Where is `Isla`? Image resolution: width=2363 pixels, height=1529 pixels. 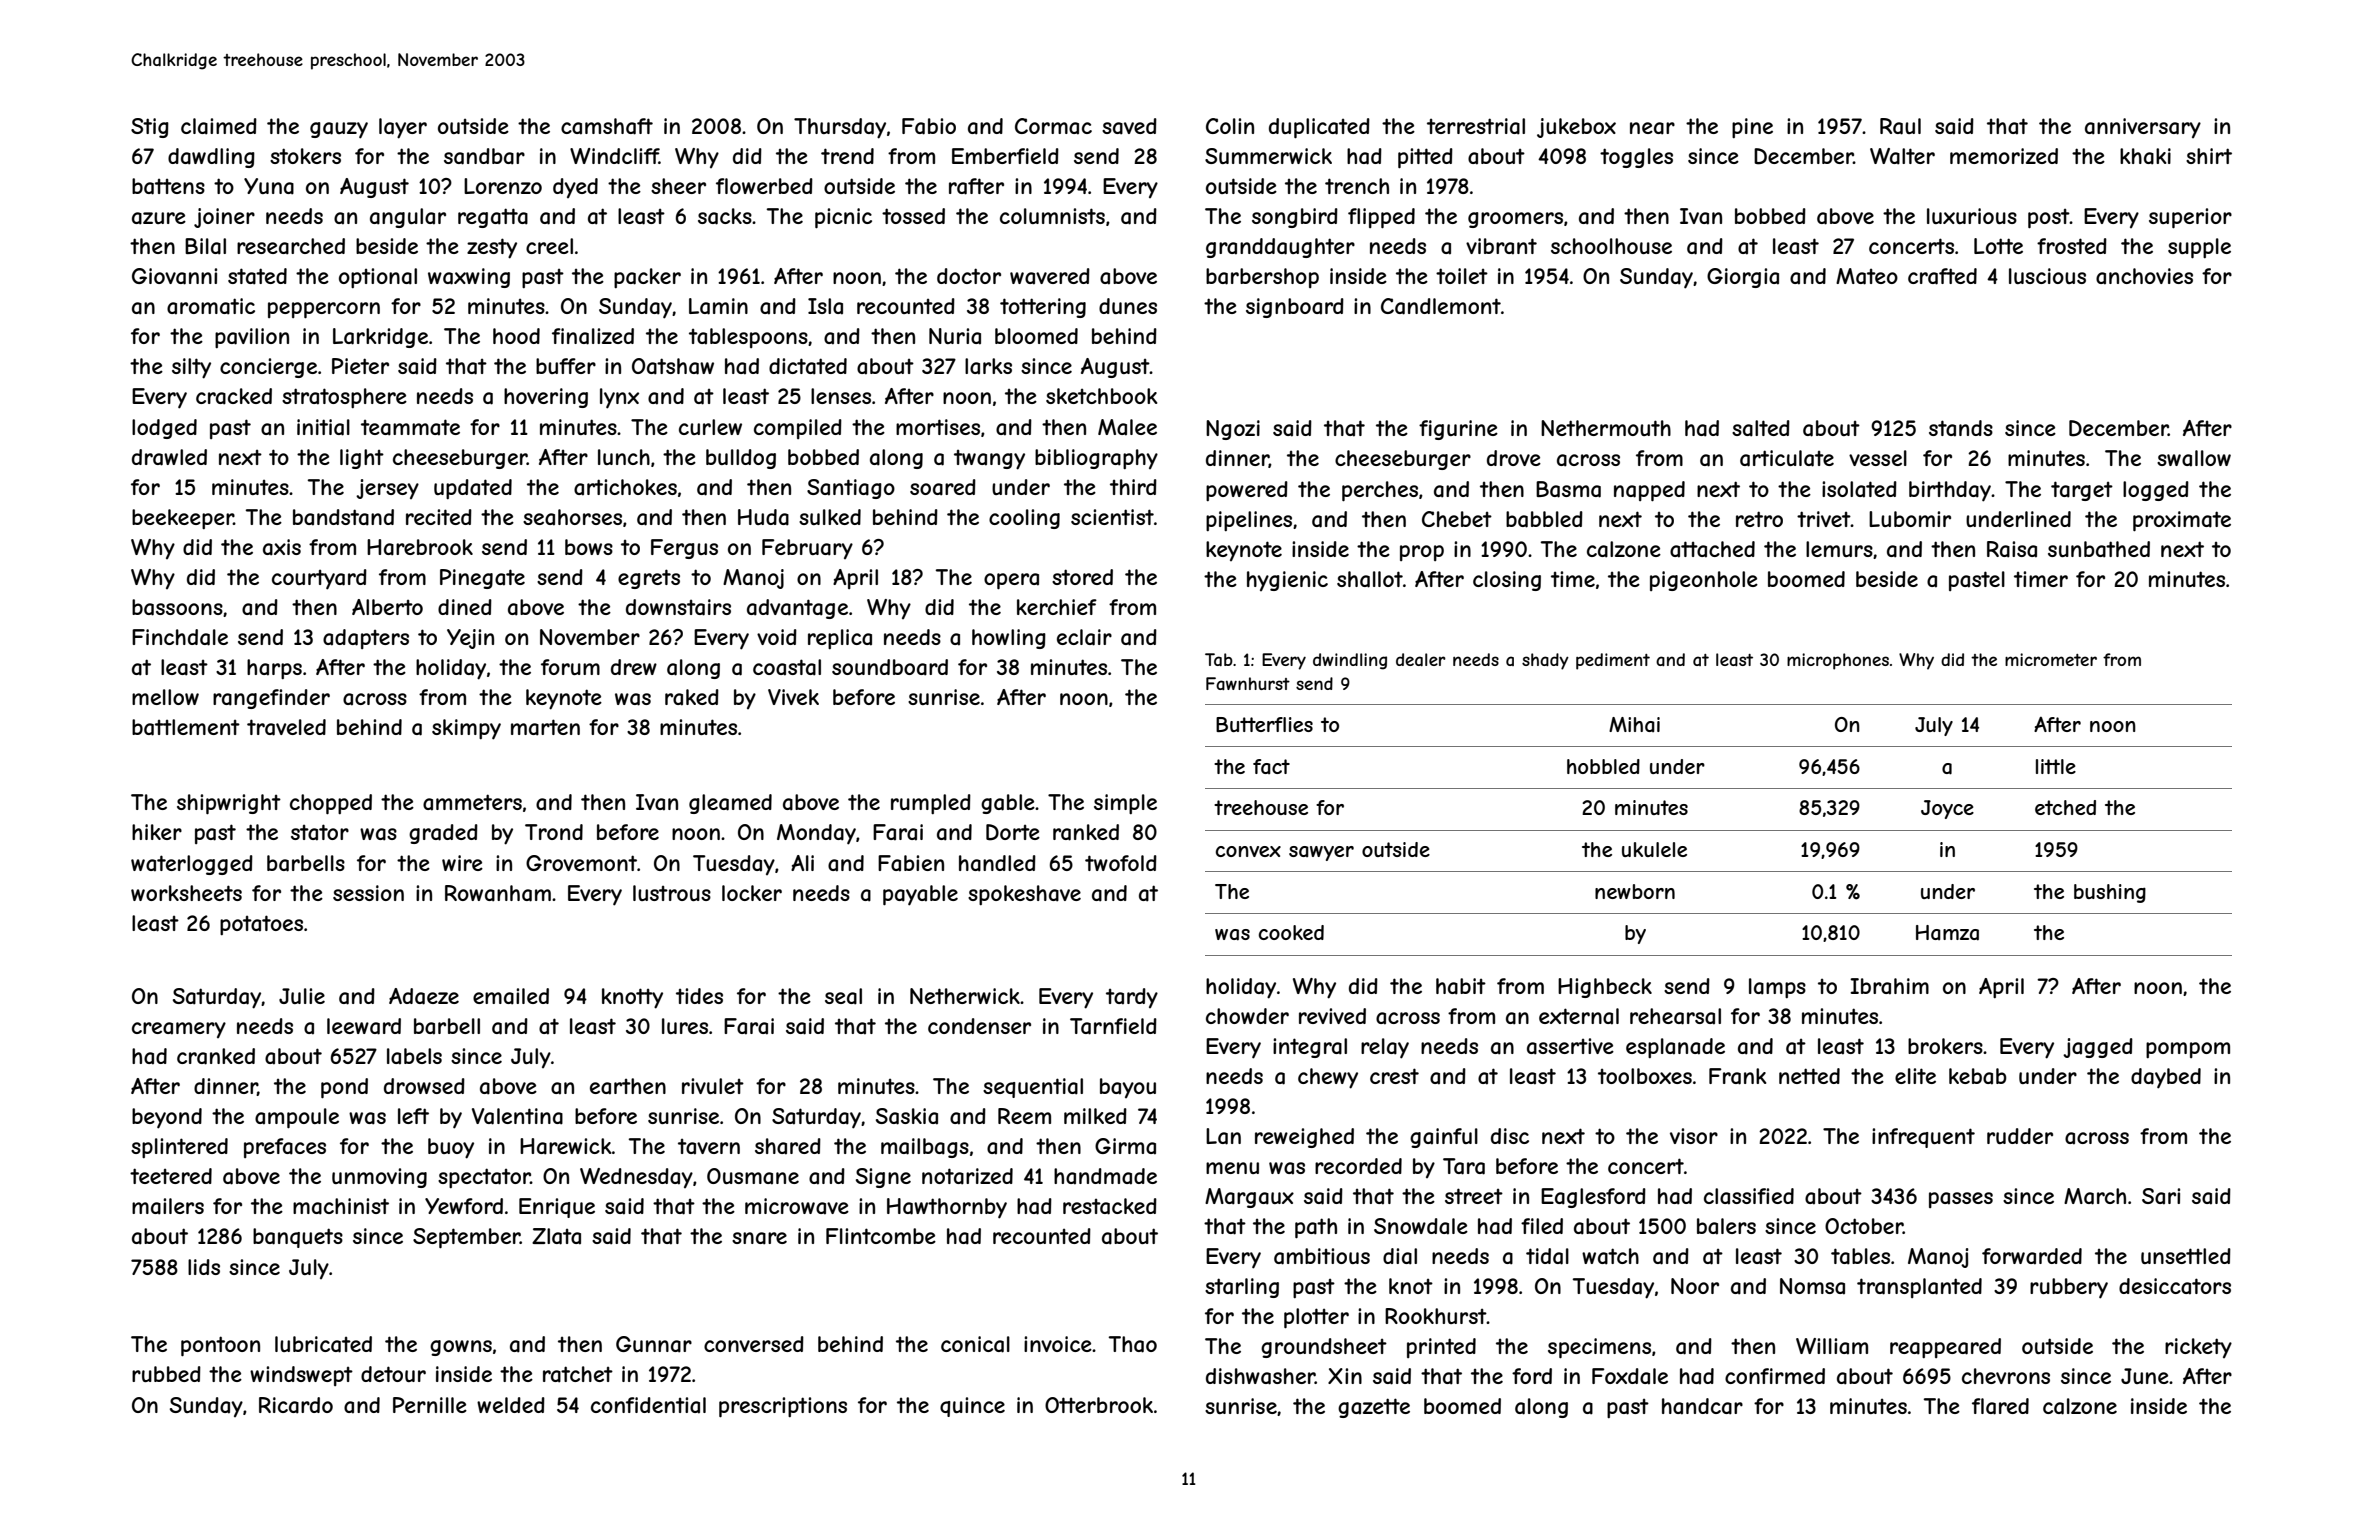 Isla is located at coordinates (825, 306).
